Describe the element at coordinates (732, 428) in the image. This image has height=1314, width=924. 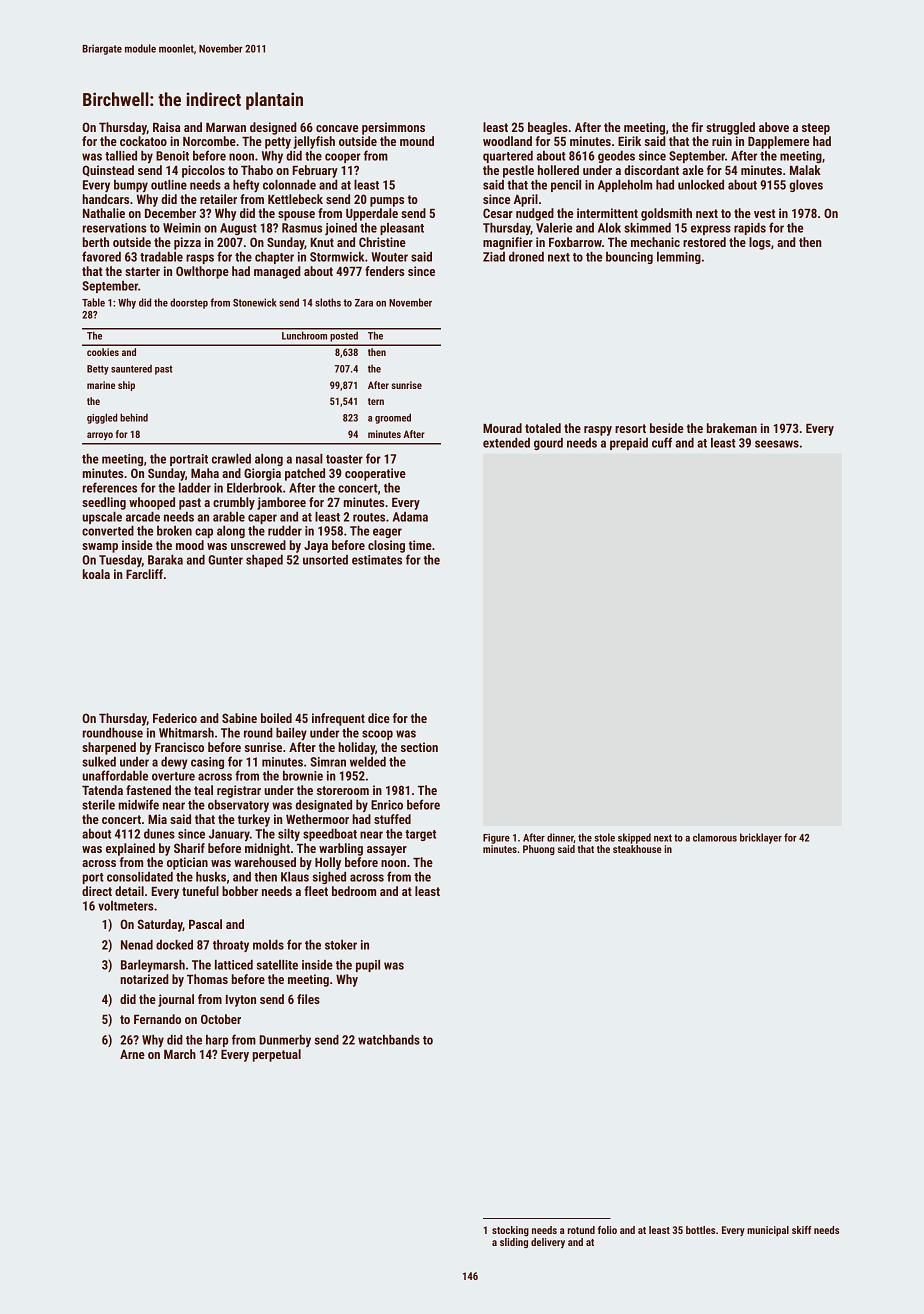
I see `brakeman` at that location.
